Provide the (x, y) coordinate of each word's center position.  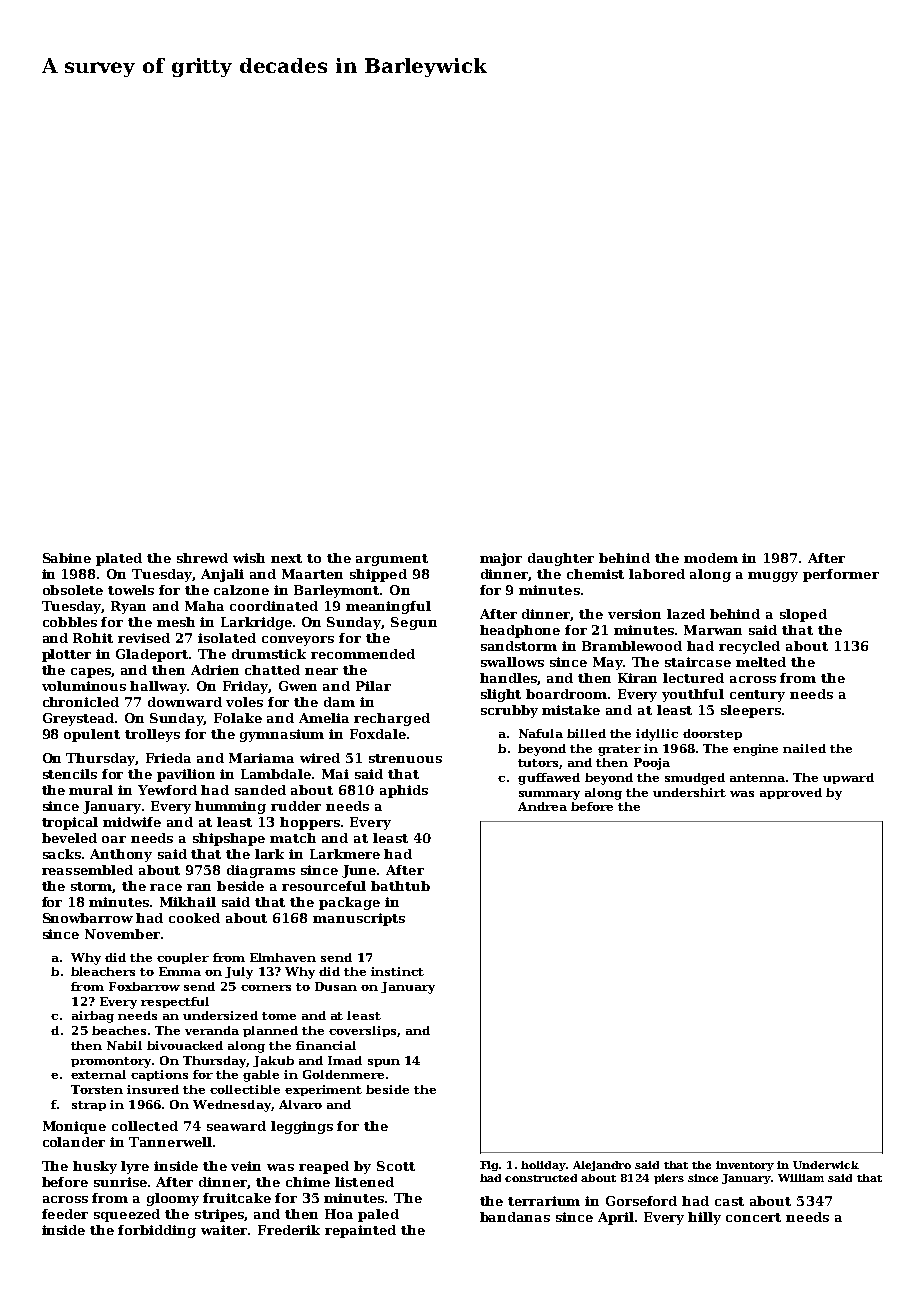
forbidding (157, 1231)
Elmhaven (283, 957)
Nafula (541, 733)
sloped (803, 615)
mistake (571, 710)
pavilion (186, 775)
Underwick (826, 1165)
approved (791, 793)
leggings (302, 1127)
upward (848, 778)
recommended (363, 654)
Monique (74, 1127)
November (122, 934)
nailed (804, 748)
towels (131, 590)
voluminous (84, 686)
